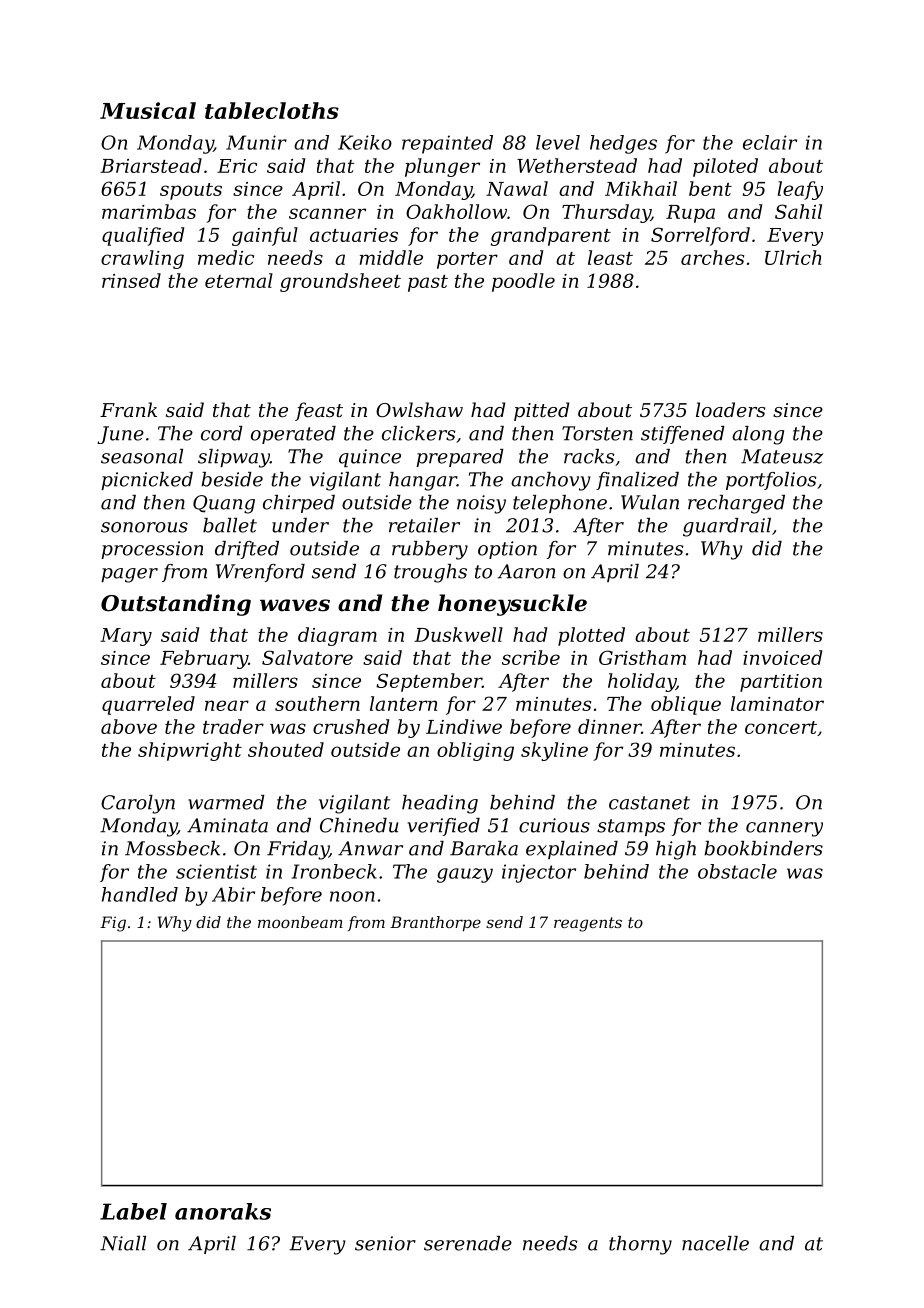  What do you see at coordinates (113, 924) in the page?
I see `Fig` at bounding box center [113, 924].
